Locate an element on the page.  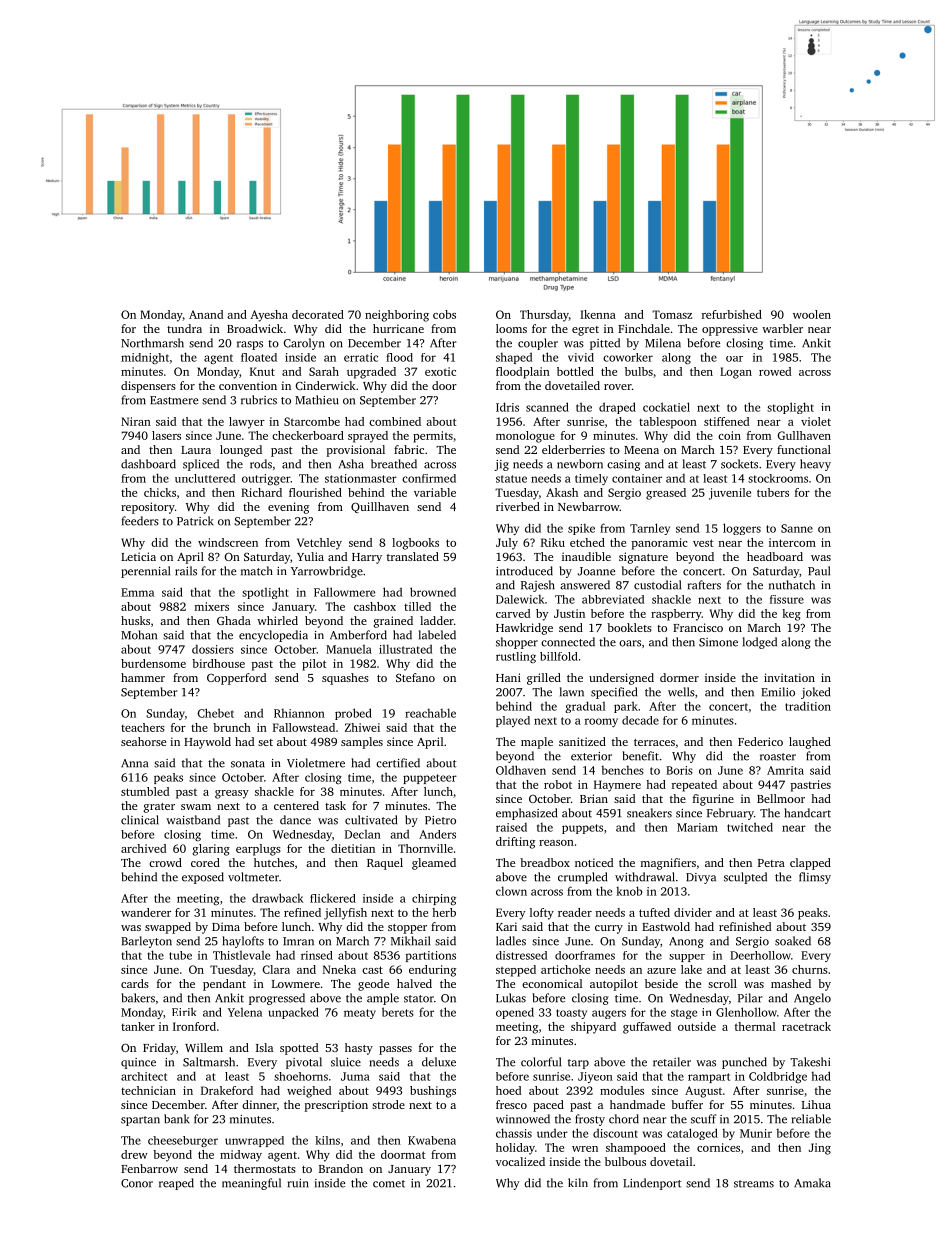
stumbled is located at coordinates (145, 791).
